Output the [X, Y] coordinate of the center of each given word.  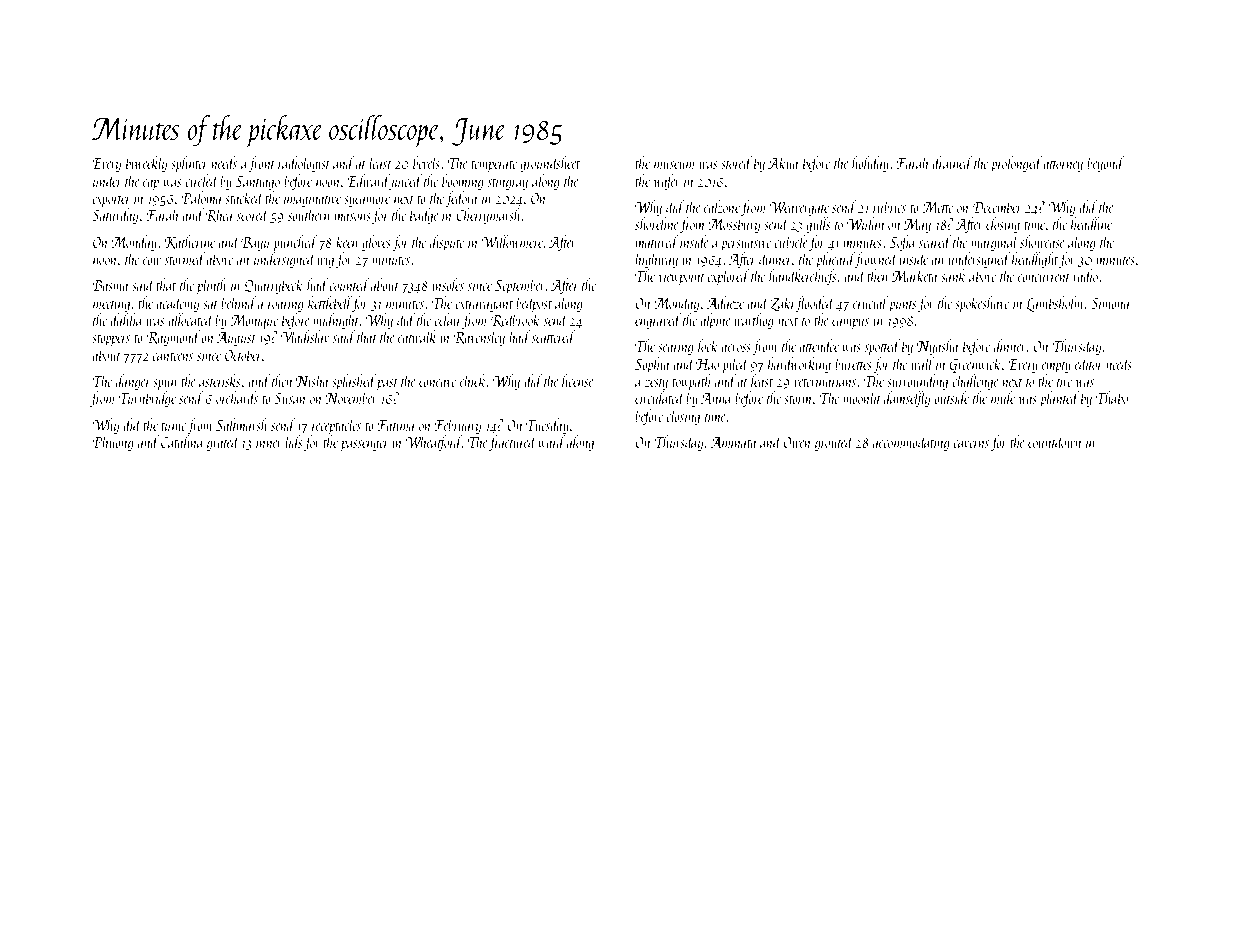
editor [1089, 363]
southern [309, 214]
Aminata [733, 442]
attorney [1063, 166]
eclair [448, 319]
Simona [1110, 303]
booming [463, 182]
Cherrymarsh [488, 216]
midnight [336, 321]
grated [223, 443]
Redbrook [515, 320]
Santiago [258, 183]
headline [1091, 223]
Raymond [173, 338]
